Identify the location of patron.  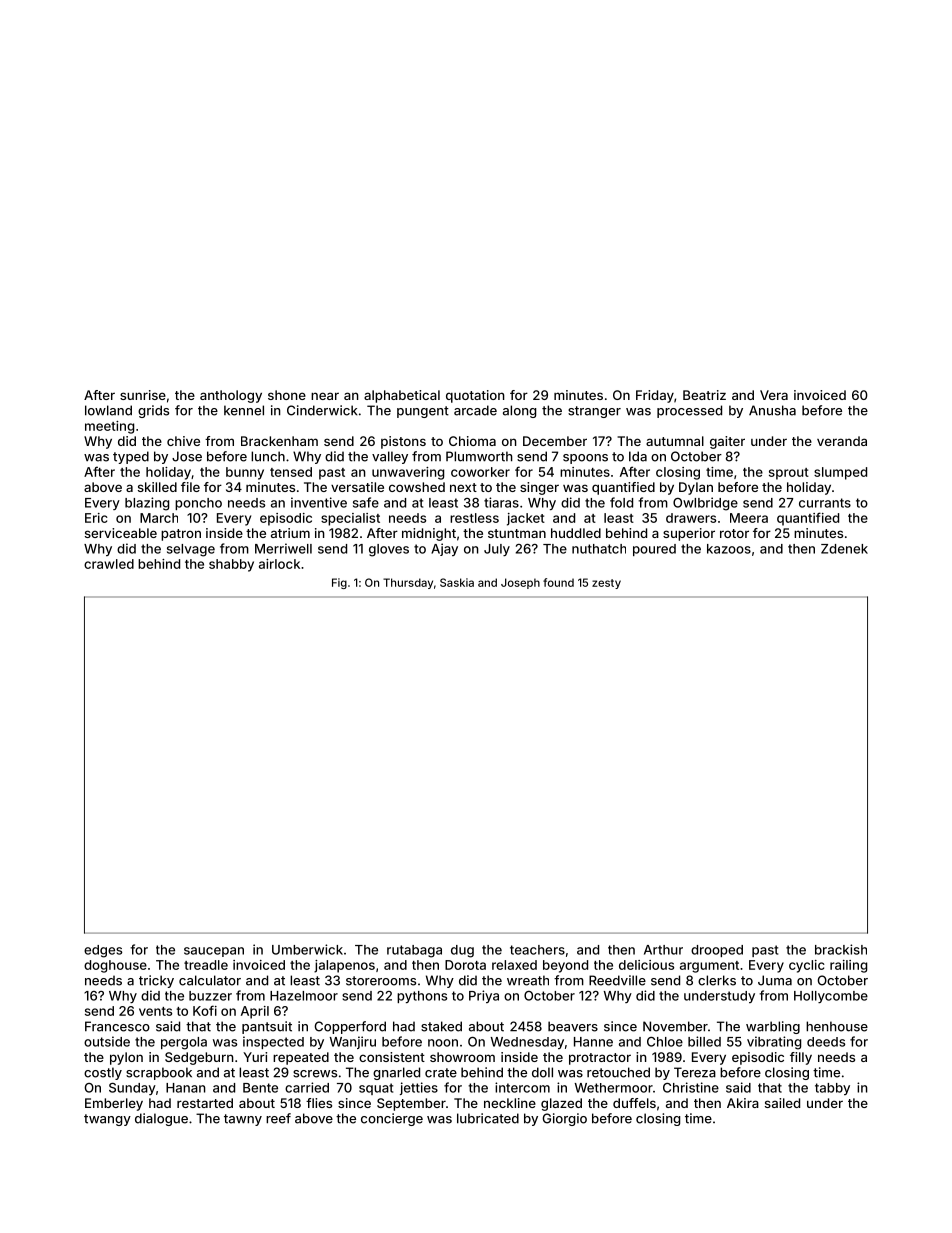
(181, 535).
